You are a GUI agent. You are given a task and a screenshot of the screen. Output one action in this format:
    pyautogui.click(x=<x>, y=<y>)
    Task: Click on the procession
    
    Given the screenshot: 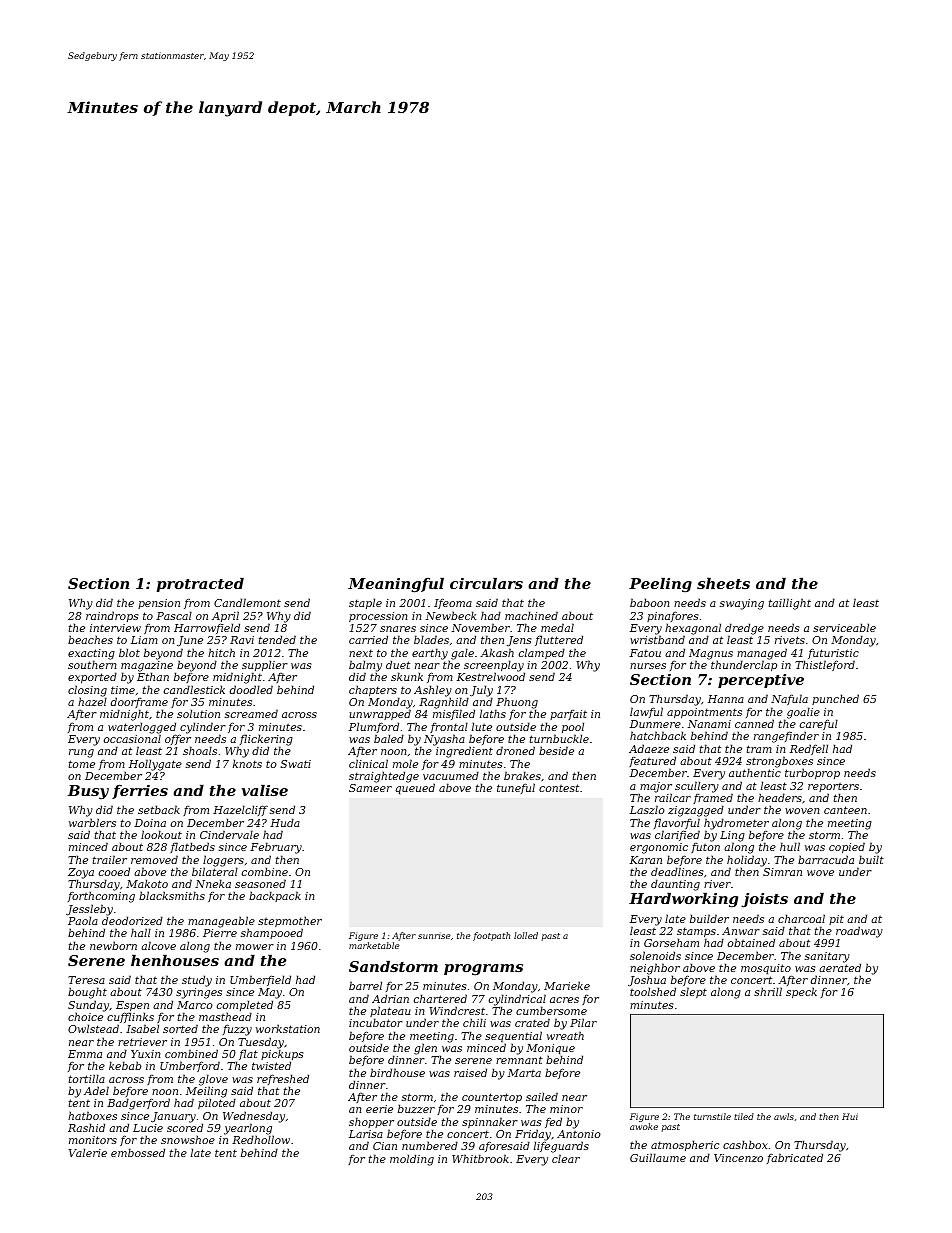 What is the action you would take?
    pyautogui.click(x=378, y=617)
